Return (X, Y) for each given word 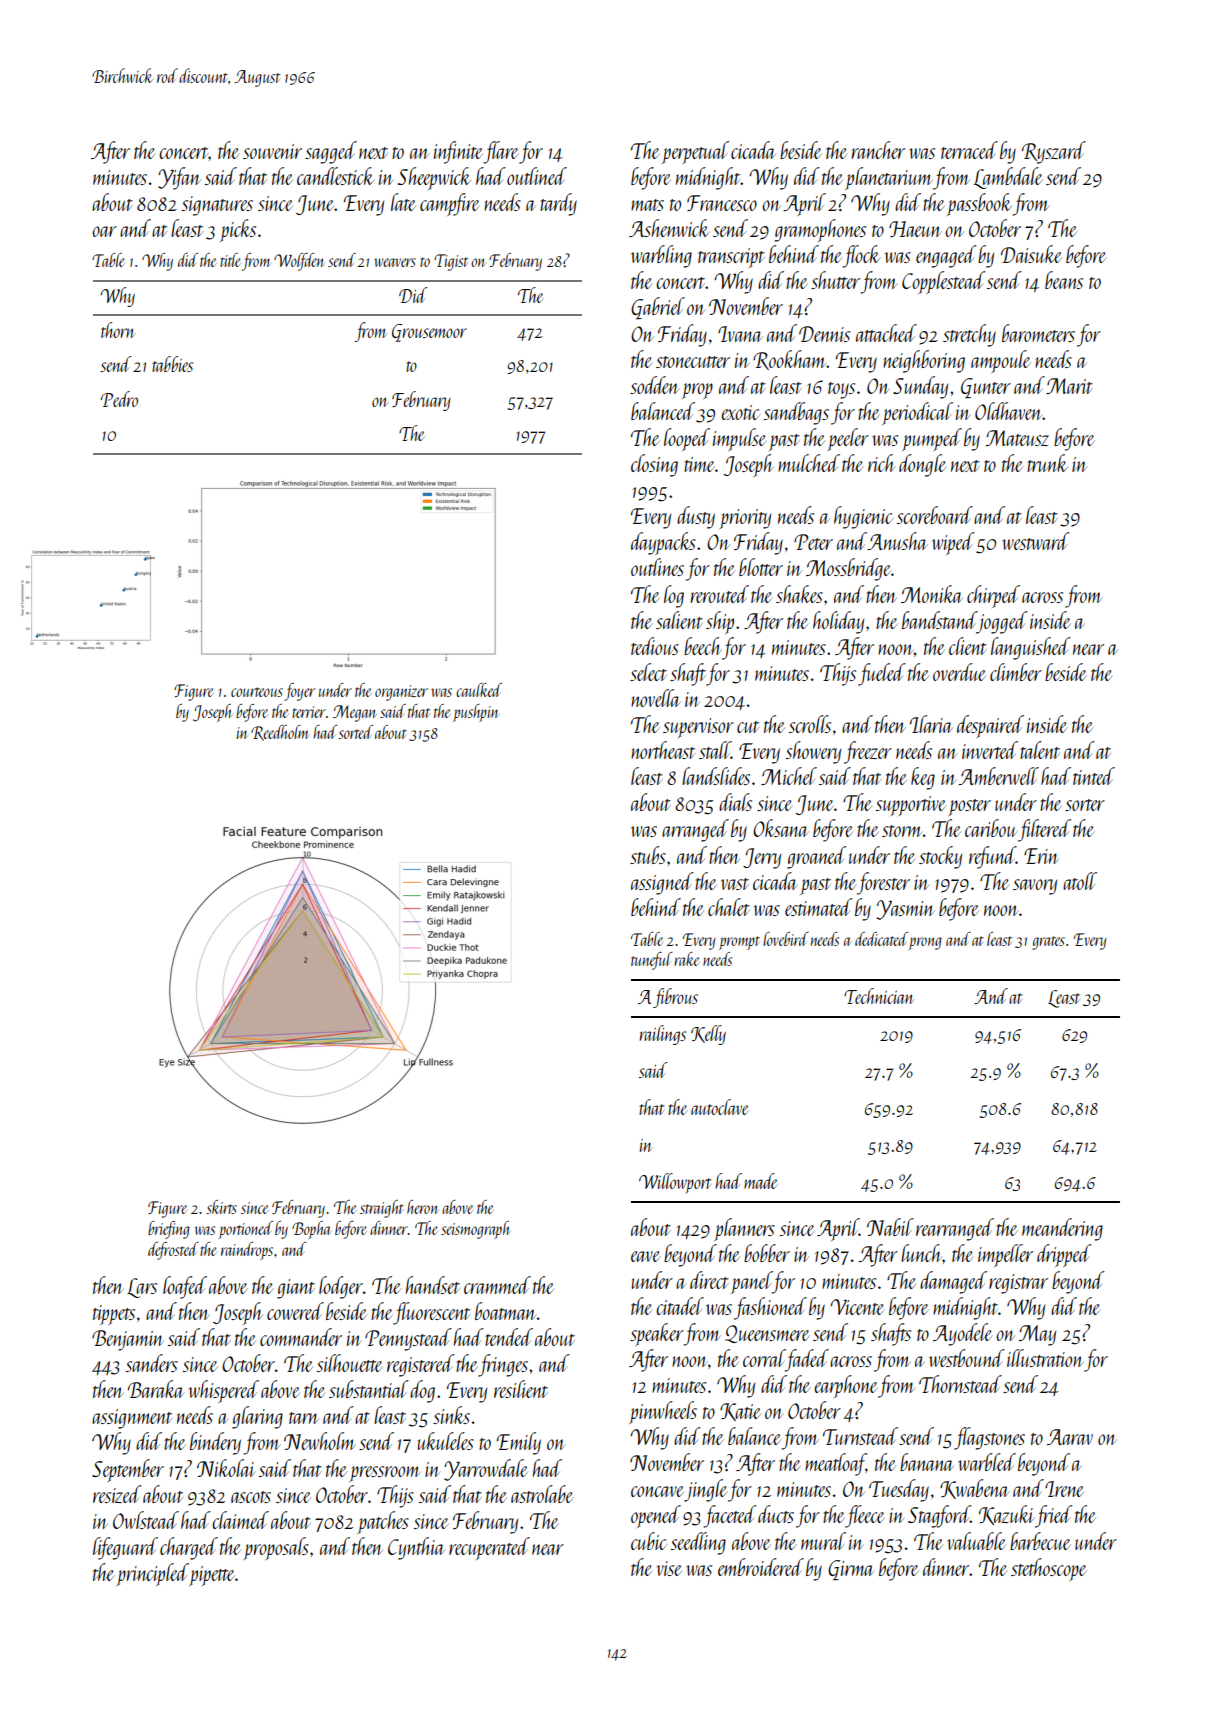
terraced (969, 150)
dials (735, 802)
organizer (401, 693)
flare (501, 152)
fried (1054, 1516)
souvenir (272, 151)
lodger (341, 1287)
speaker (657, 1334)
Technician (879, 996)
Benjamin (128, 1340)
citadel (680, 1306)
